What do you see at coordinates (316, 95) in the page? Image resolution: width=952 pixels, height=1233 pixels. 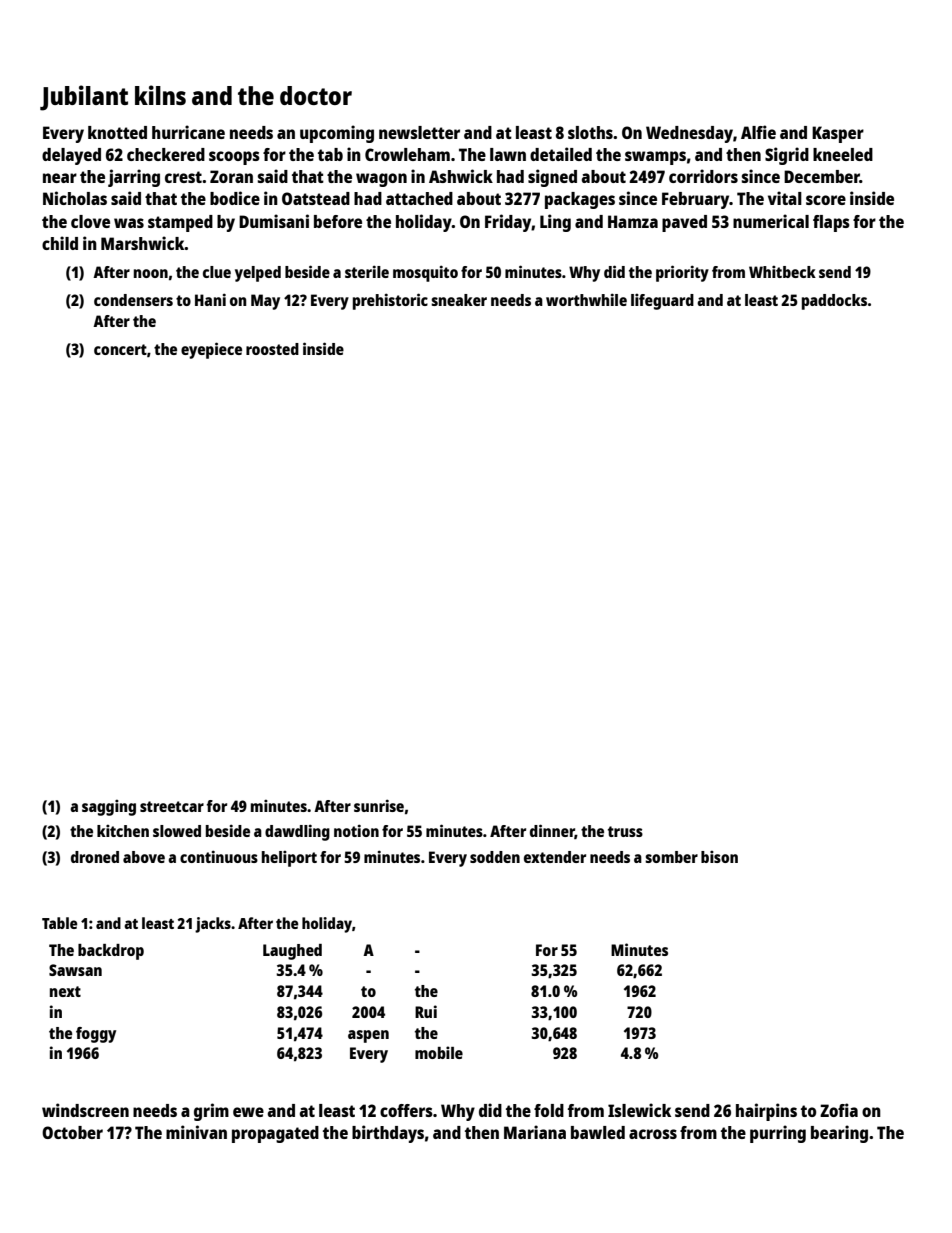 I see `doctor` at bounding box center [316, 95].
